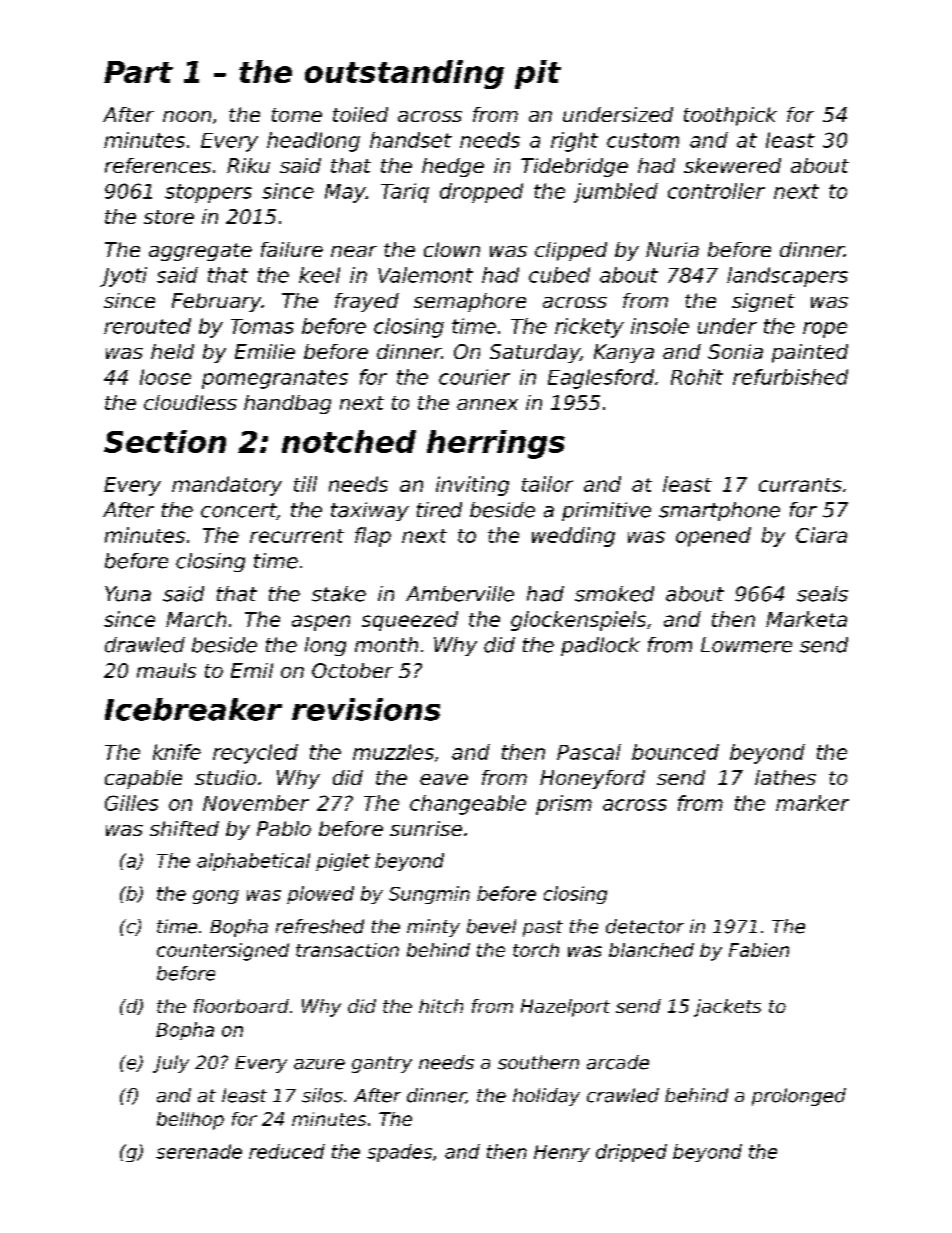 The image size is (952, 1233). I want to click on hitch, so click(441, 1006).
